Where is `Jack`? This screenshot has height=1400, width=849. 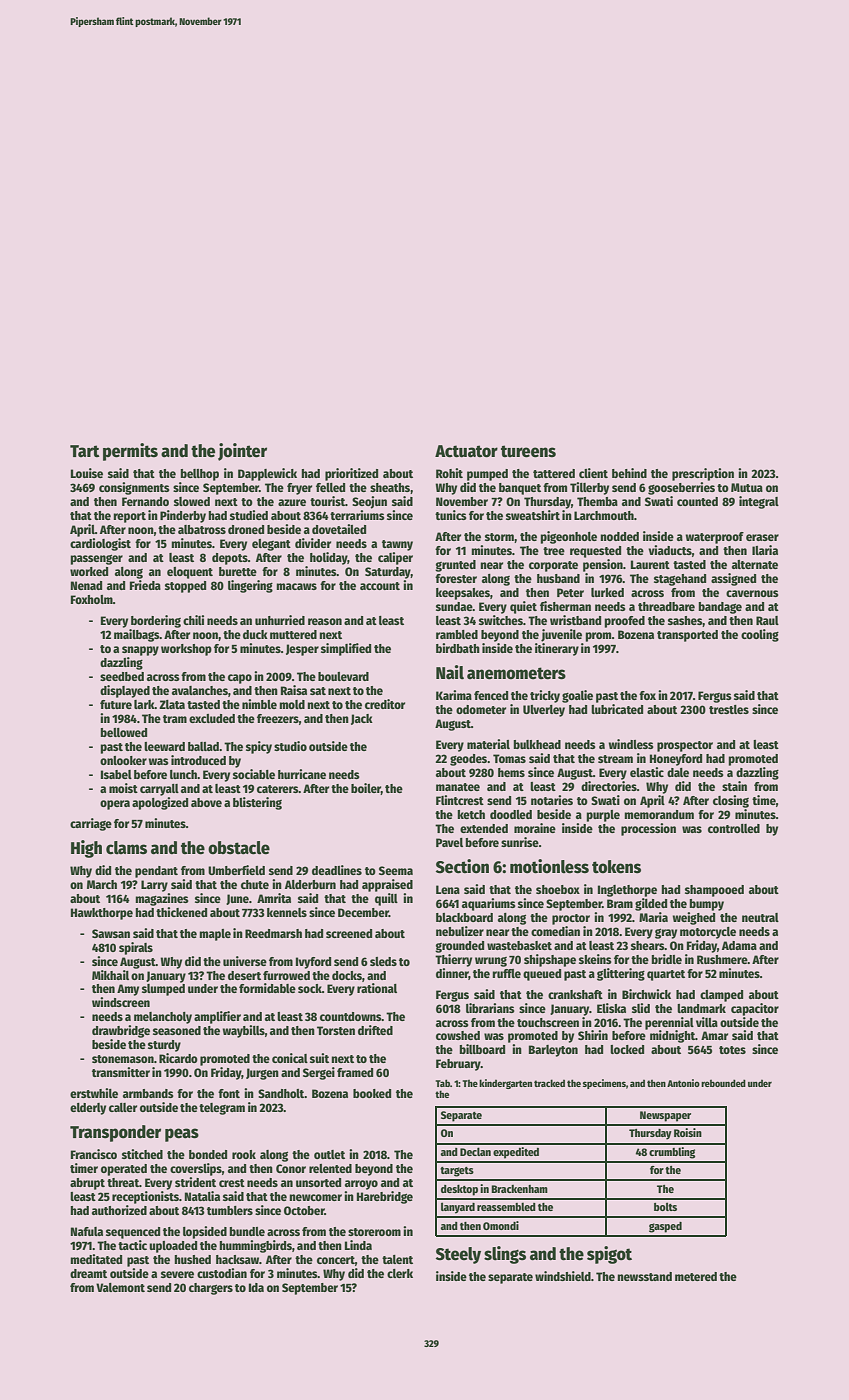
Jack is located at coordinates (362, 719).
